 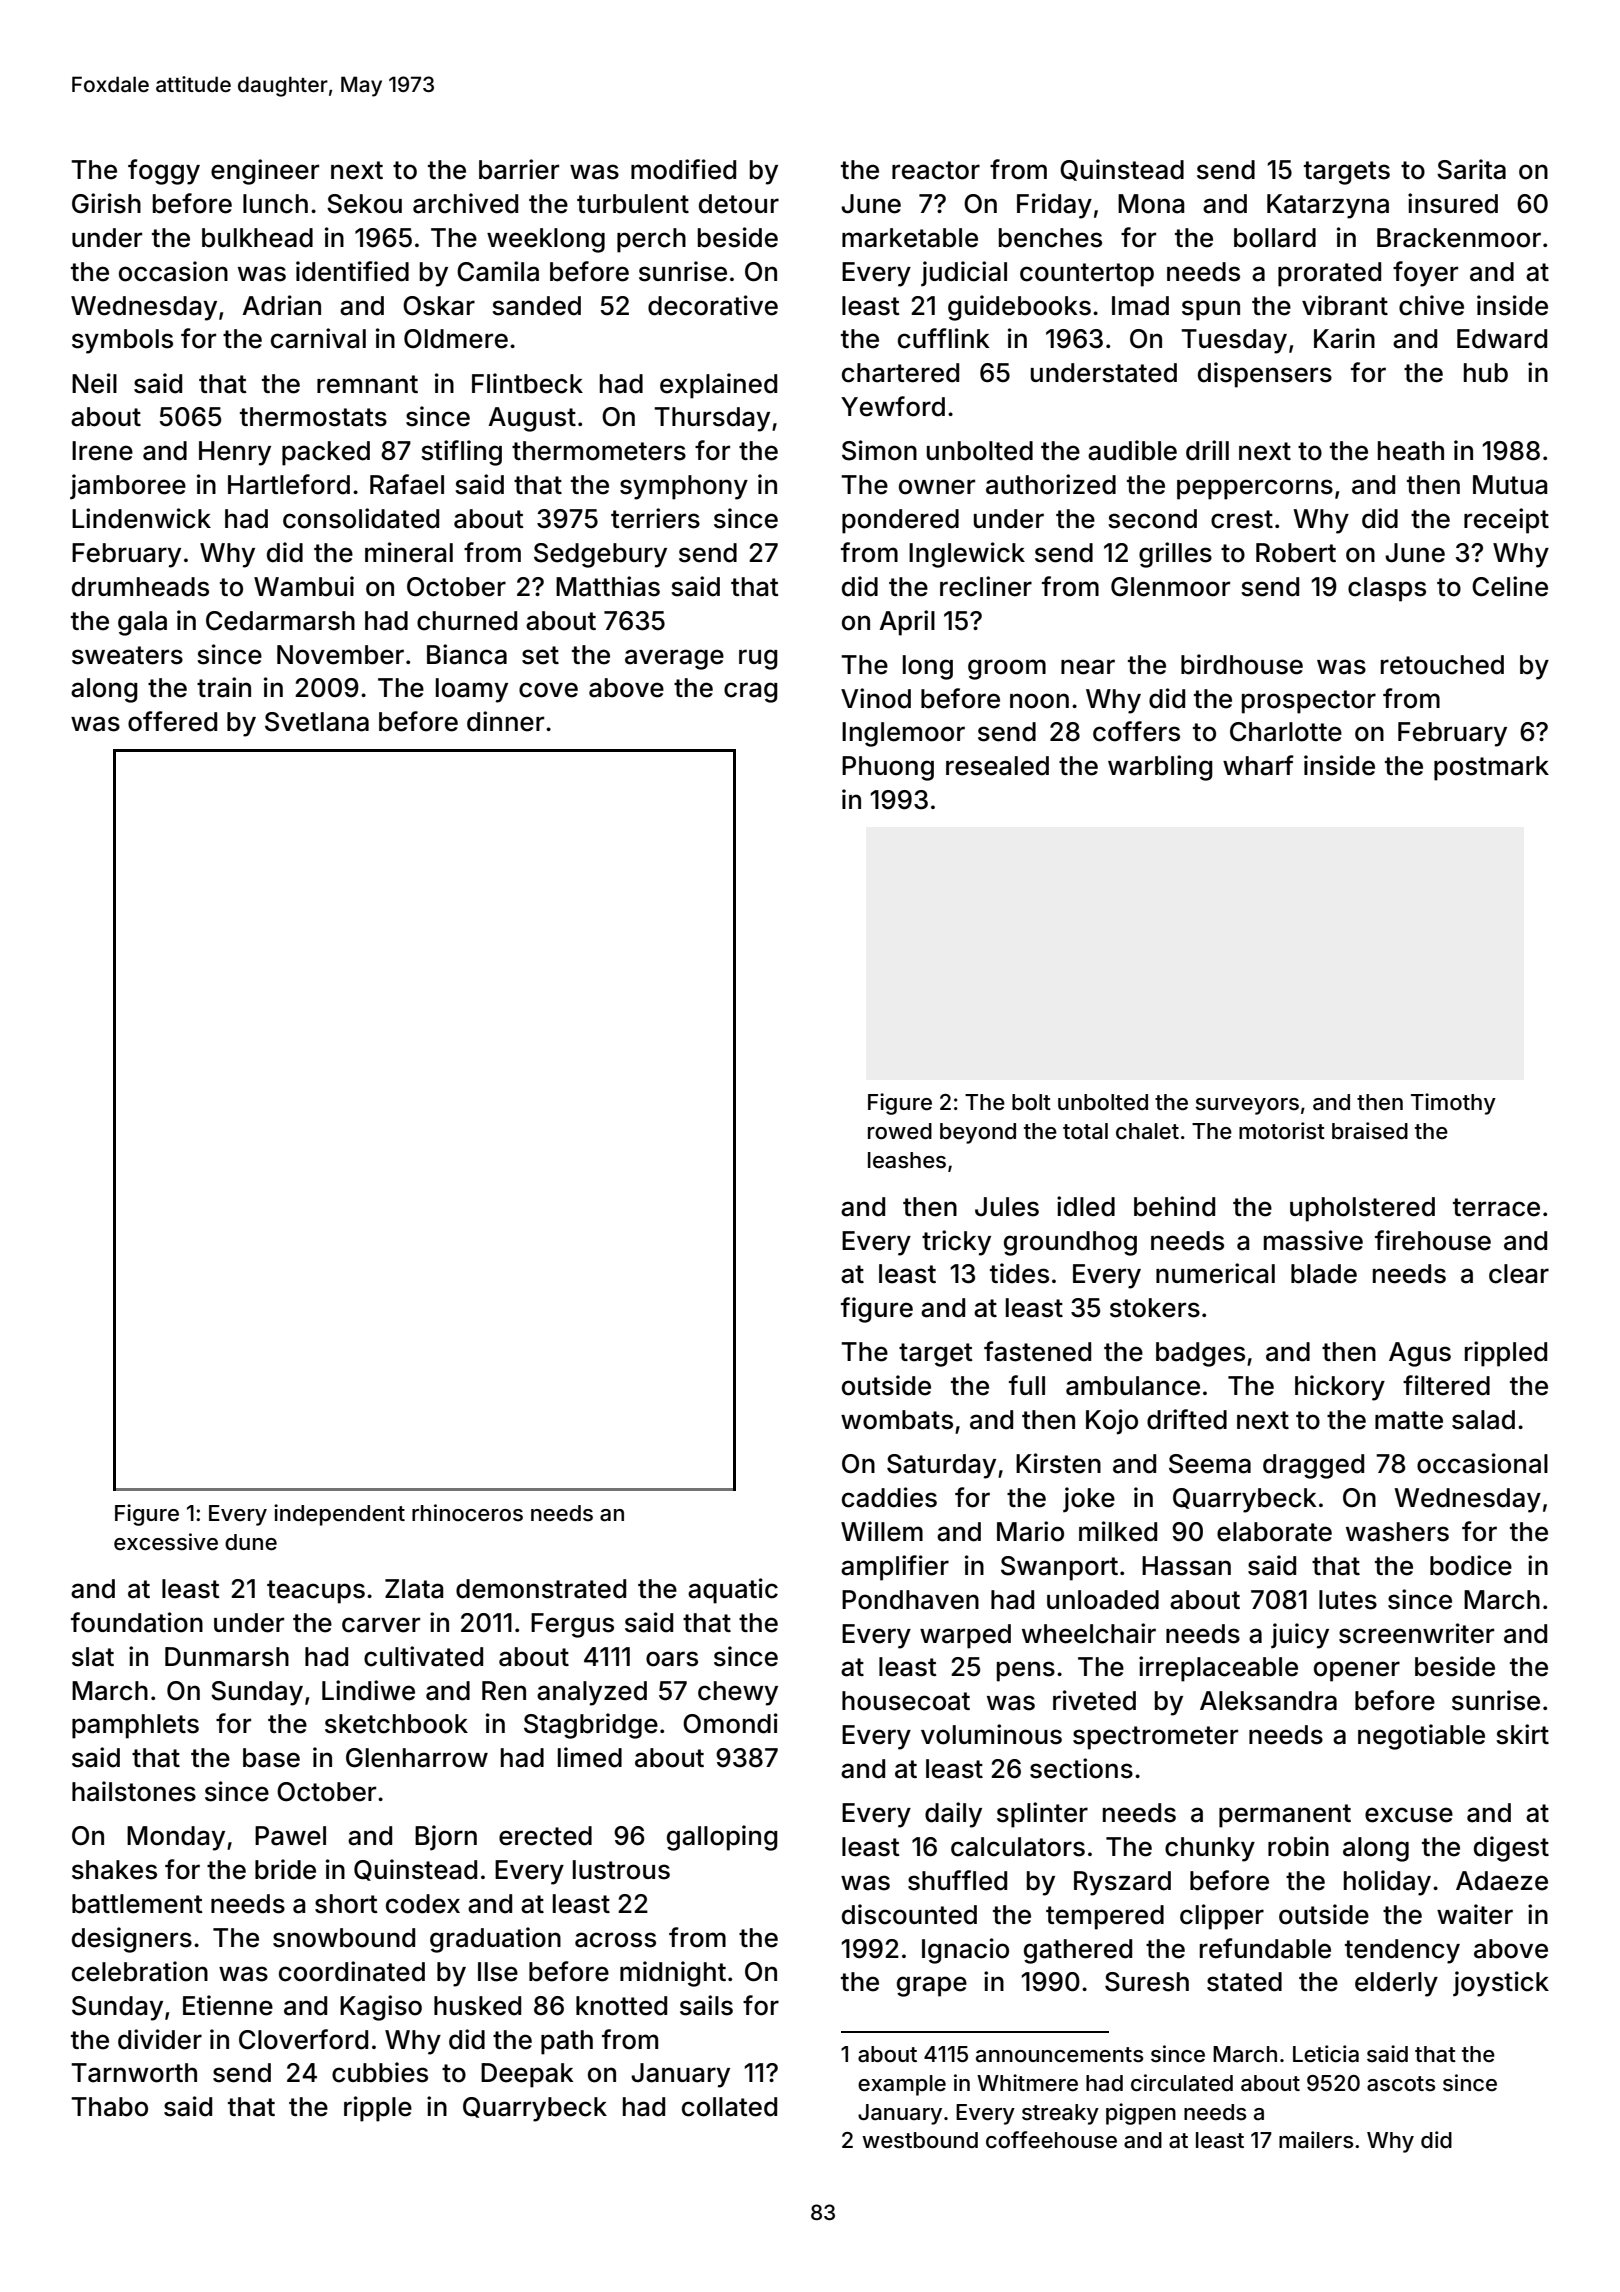 I want to click on Oskar, so click(x=439, y=306).
